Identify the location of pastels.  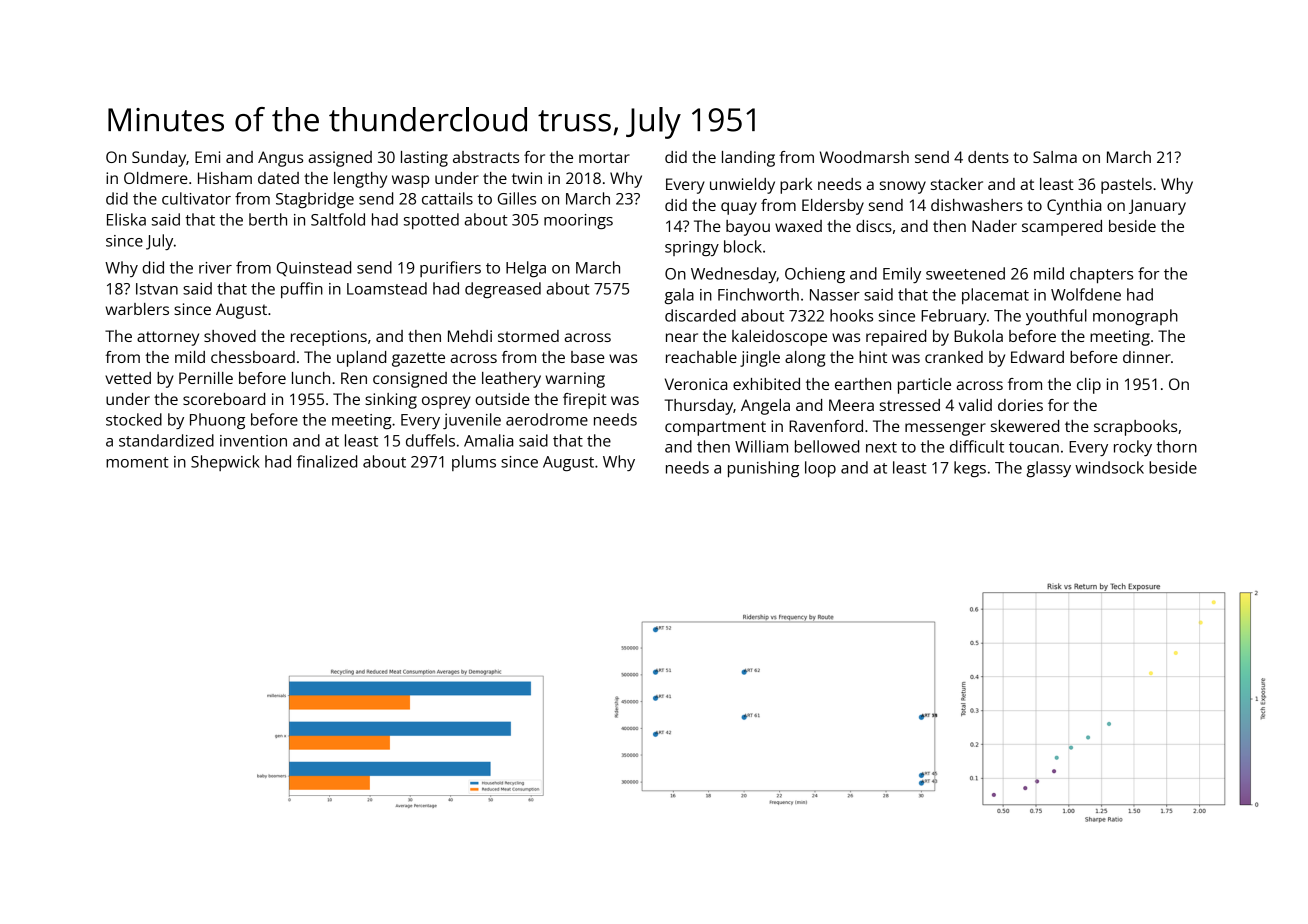
(1126, 186).
